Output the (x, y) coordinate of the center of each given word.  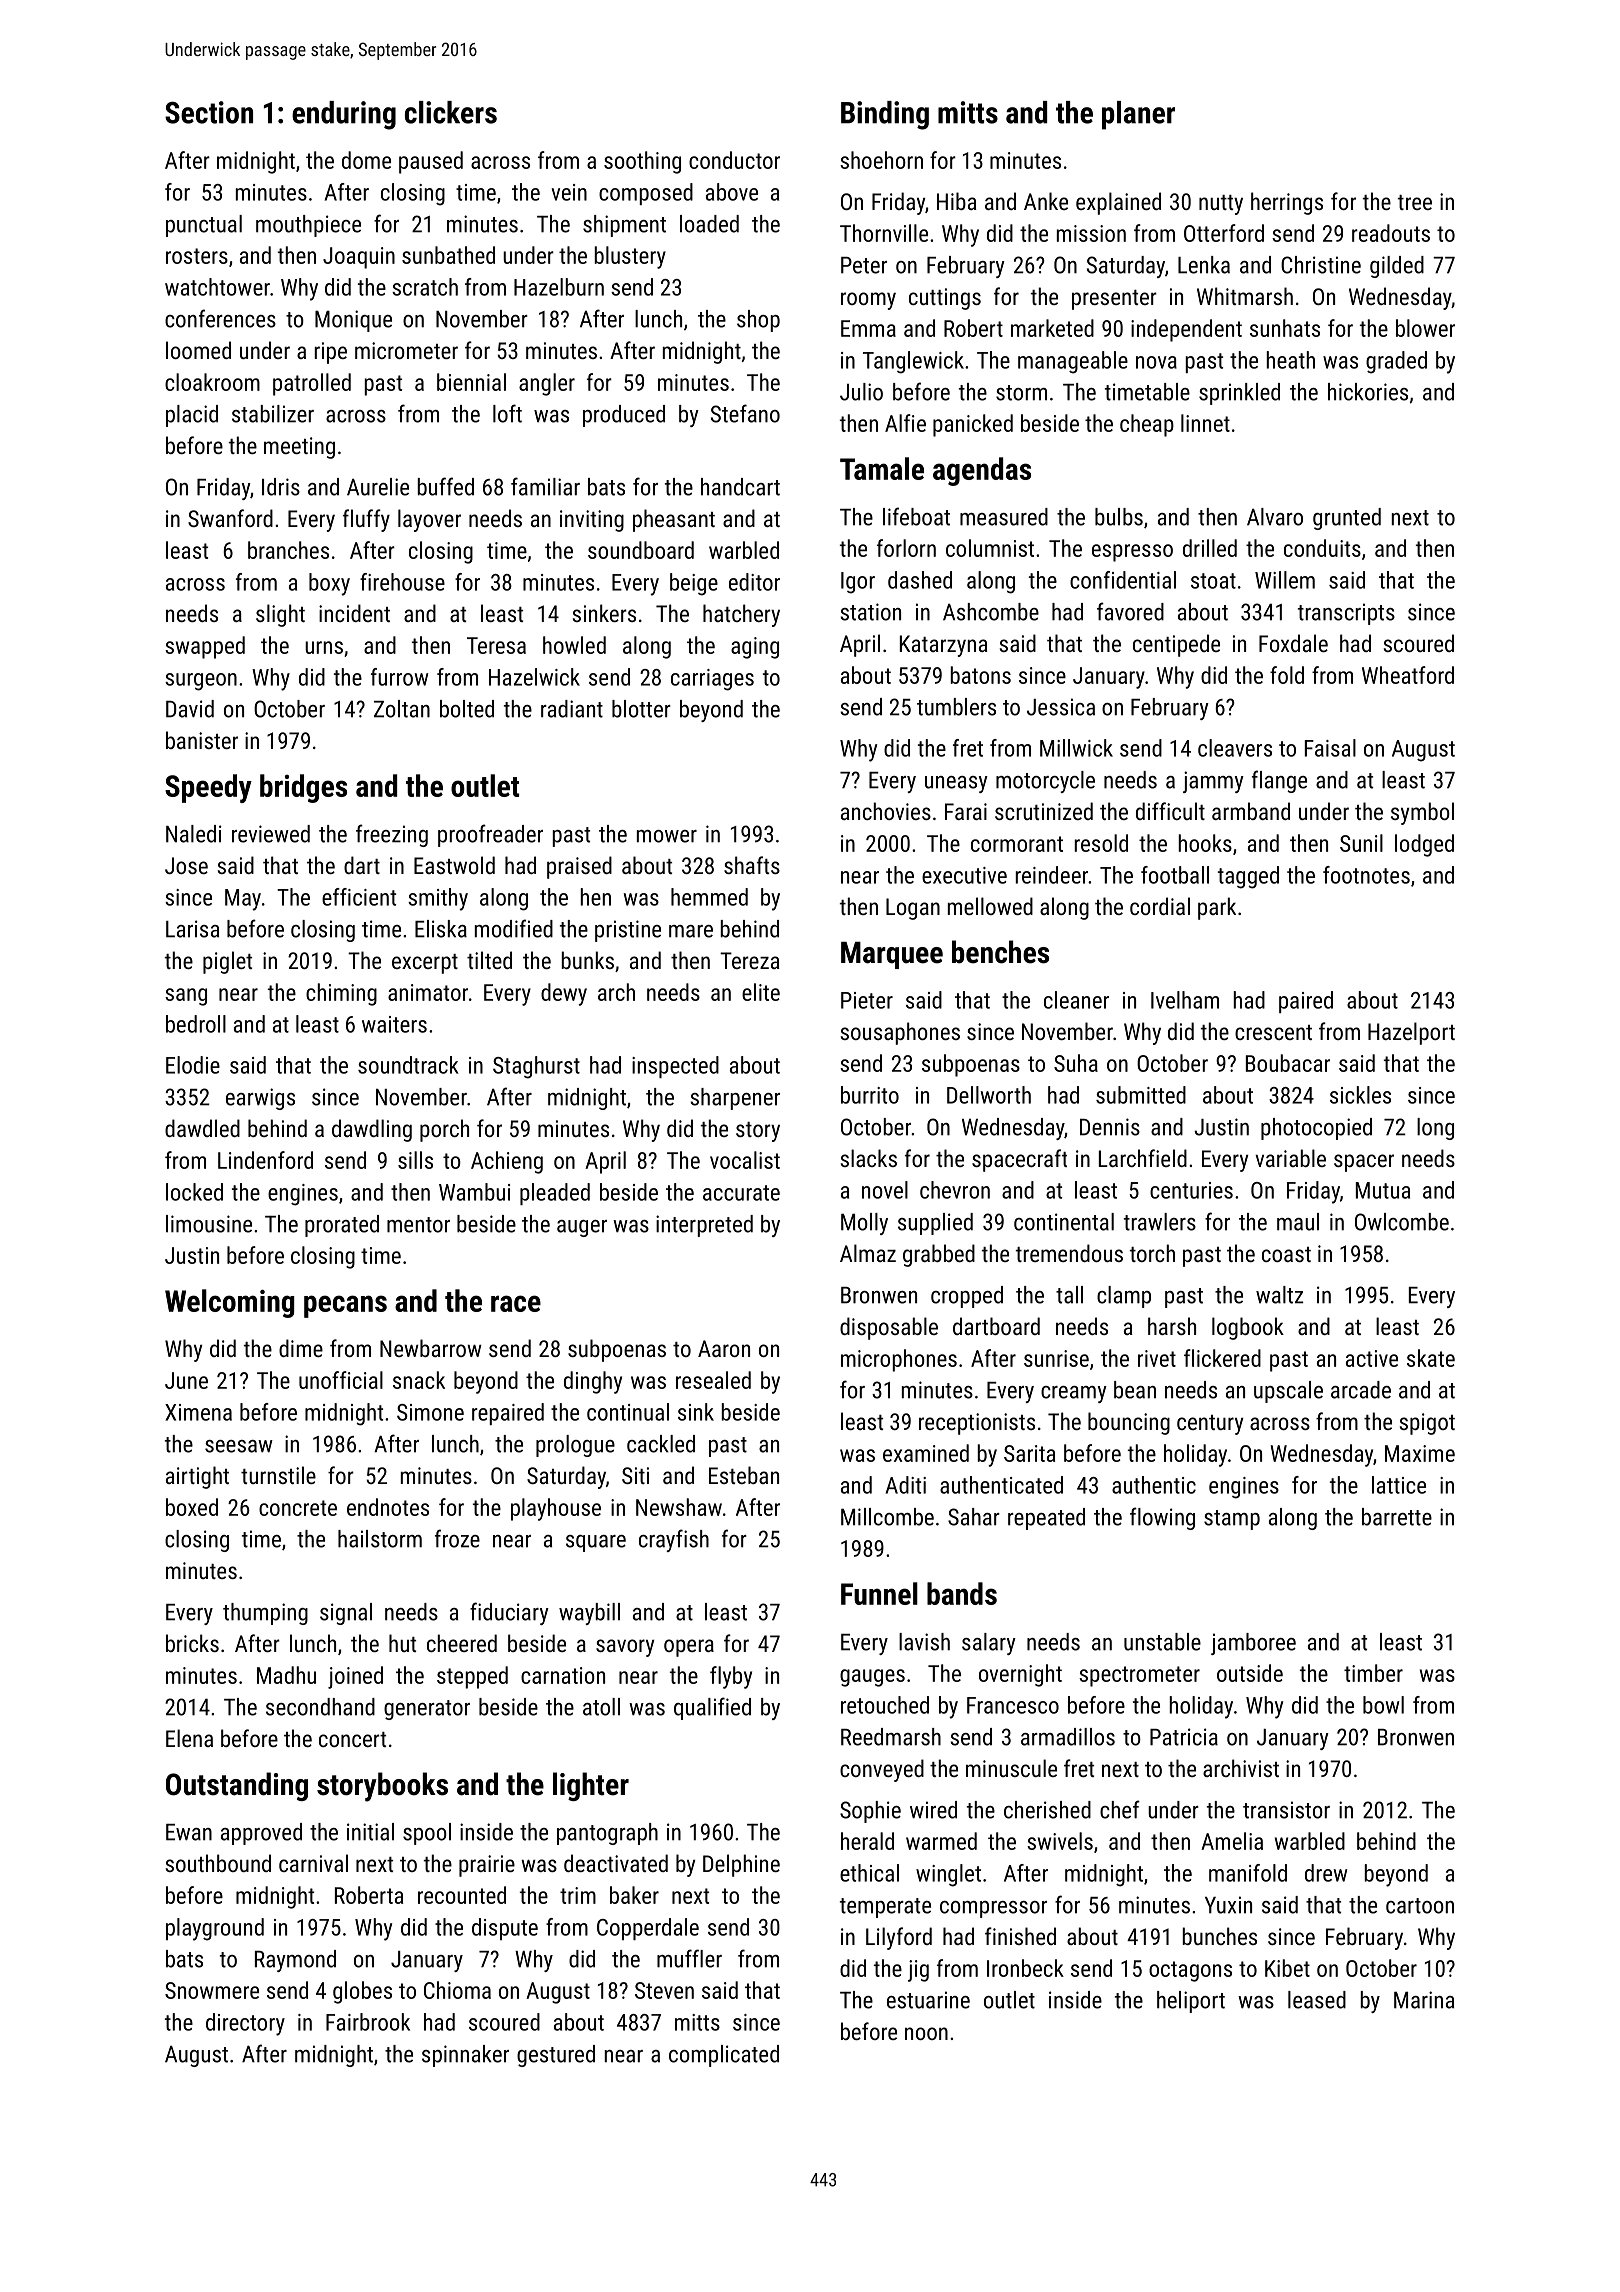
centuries (1191, 1190)
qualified (712, 1708)
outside (1250, 1673)
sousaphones (900, 1033)
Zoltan (402, 709)
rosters (197, 256)
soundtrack (408, 1065)
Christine (1321, 265)
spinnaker (465, 2056)
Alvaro (1275, 517)
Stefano (745, 413)
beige (694, 584)
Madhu (286, 1675)
